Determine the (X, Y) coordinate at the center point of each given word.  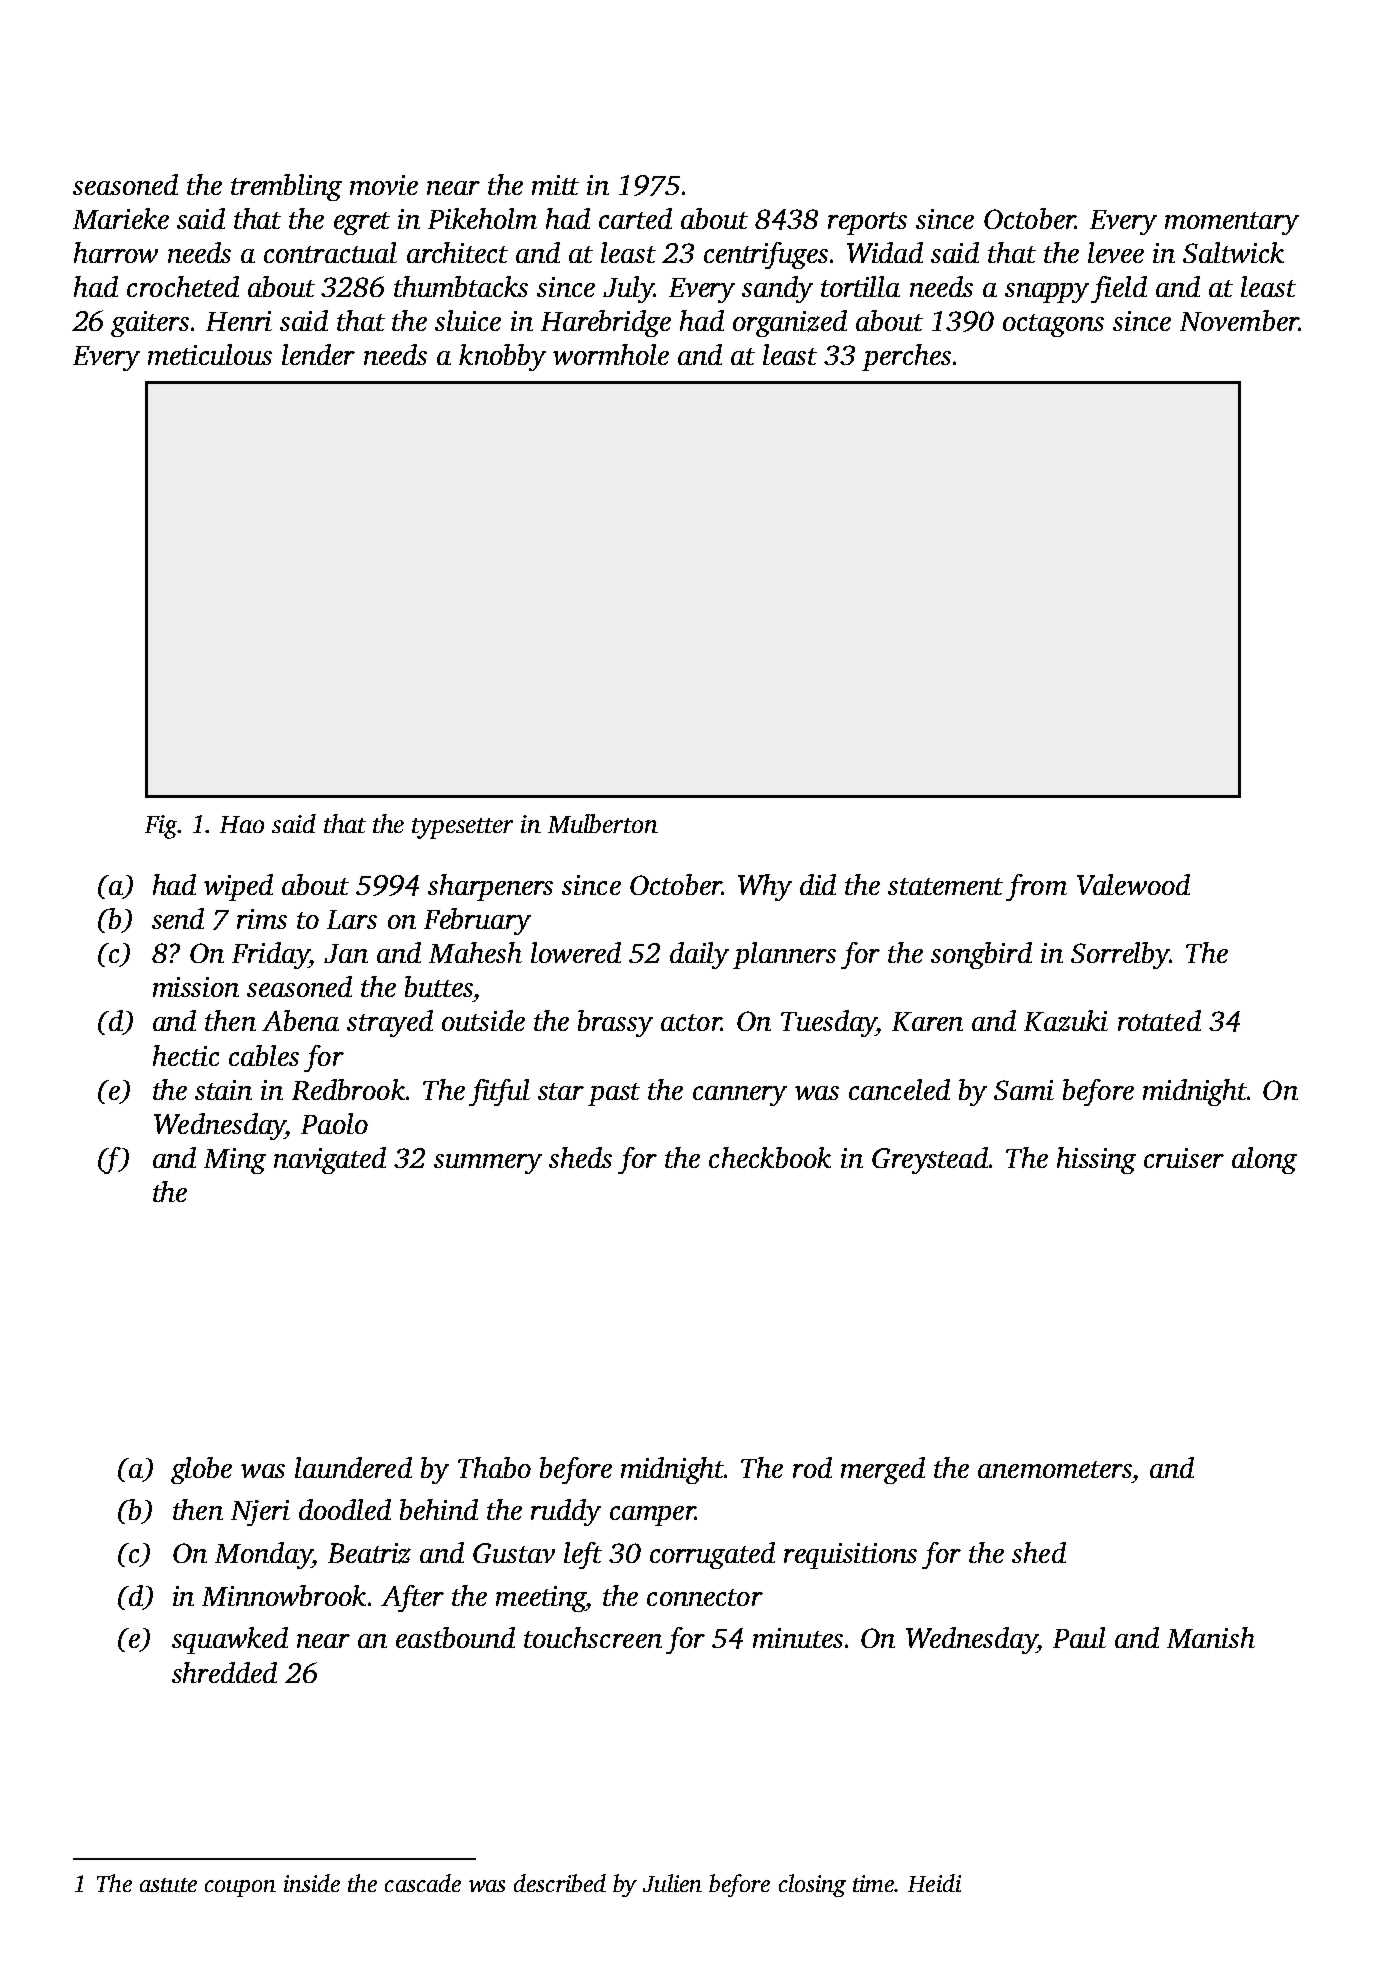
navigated (330, 1160)
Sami (1024, 1090)
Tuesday (828, 1023)
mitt (555, 185)
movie (384, 185)
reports (867, 223)
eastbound (455, 1637)
